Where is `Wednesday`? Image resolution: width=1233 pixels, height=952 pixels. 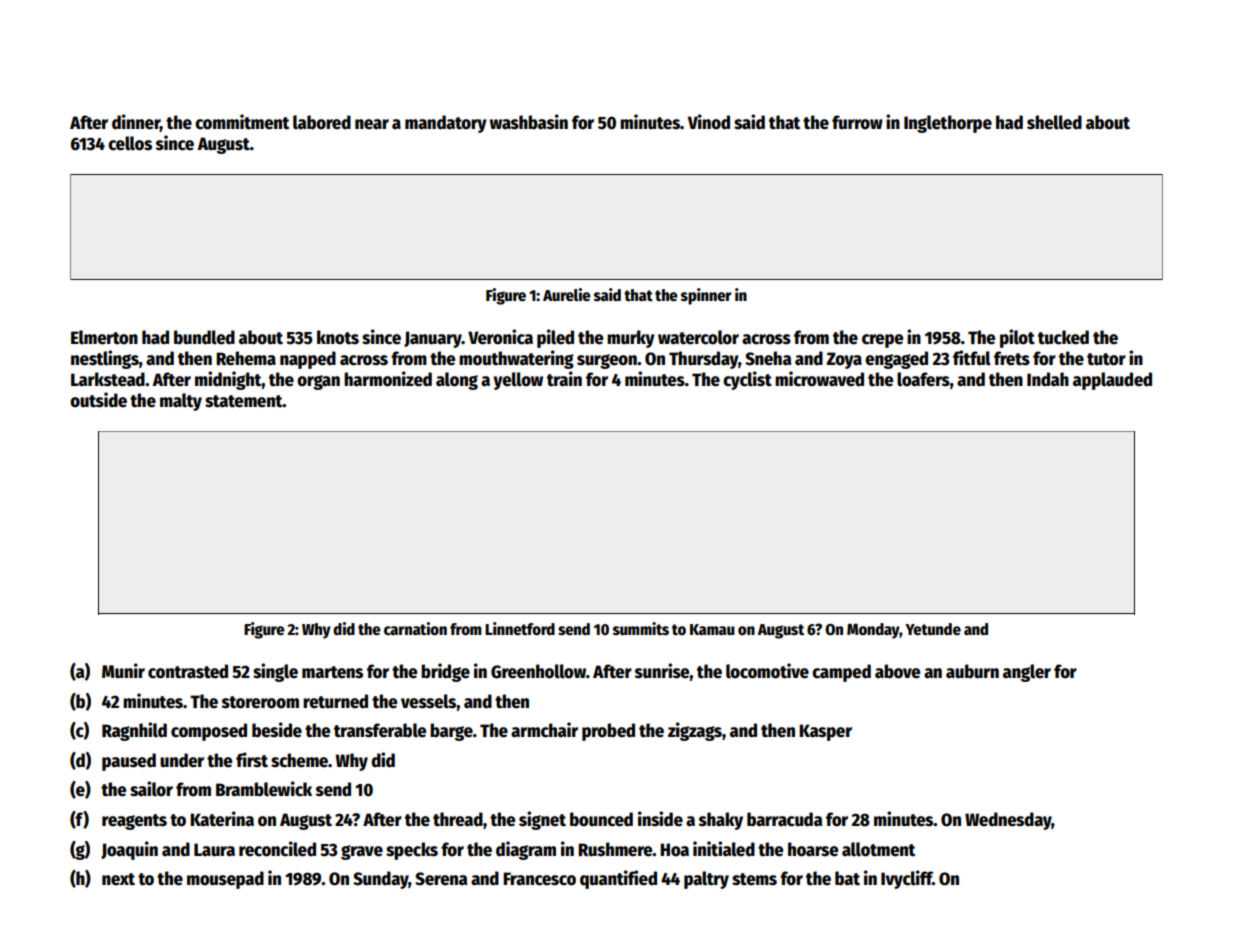 Wednesday is located at coordinates (1008, 821).
